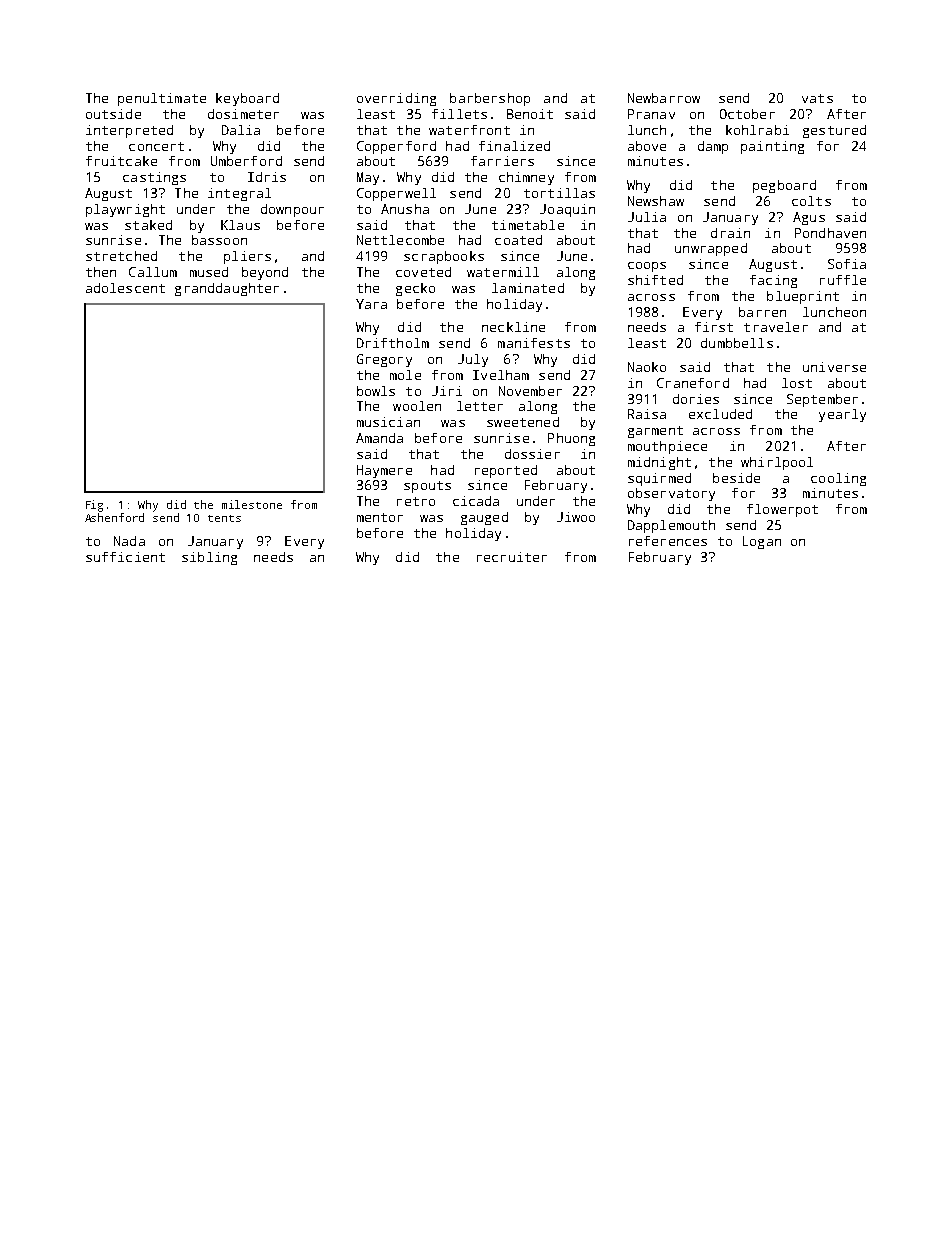 The width and height of the screenshot is (952, 1233). Describe the element at coordinates (388, 422) in the screenshot. I see `musician` at that location.
